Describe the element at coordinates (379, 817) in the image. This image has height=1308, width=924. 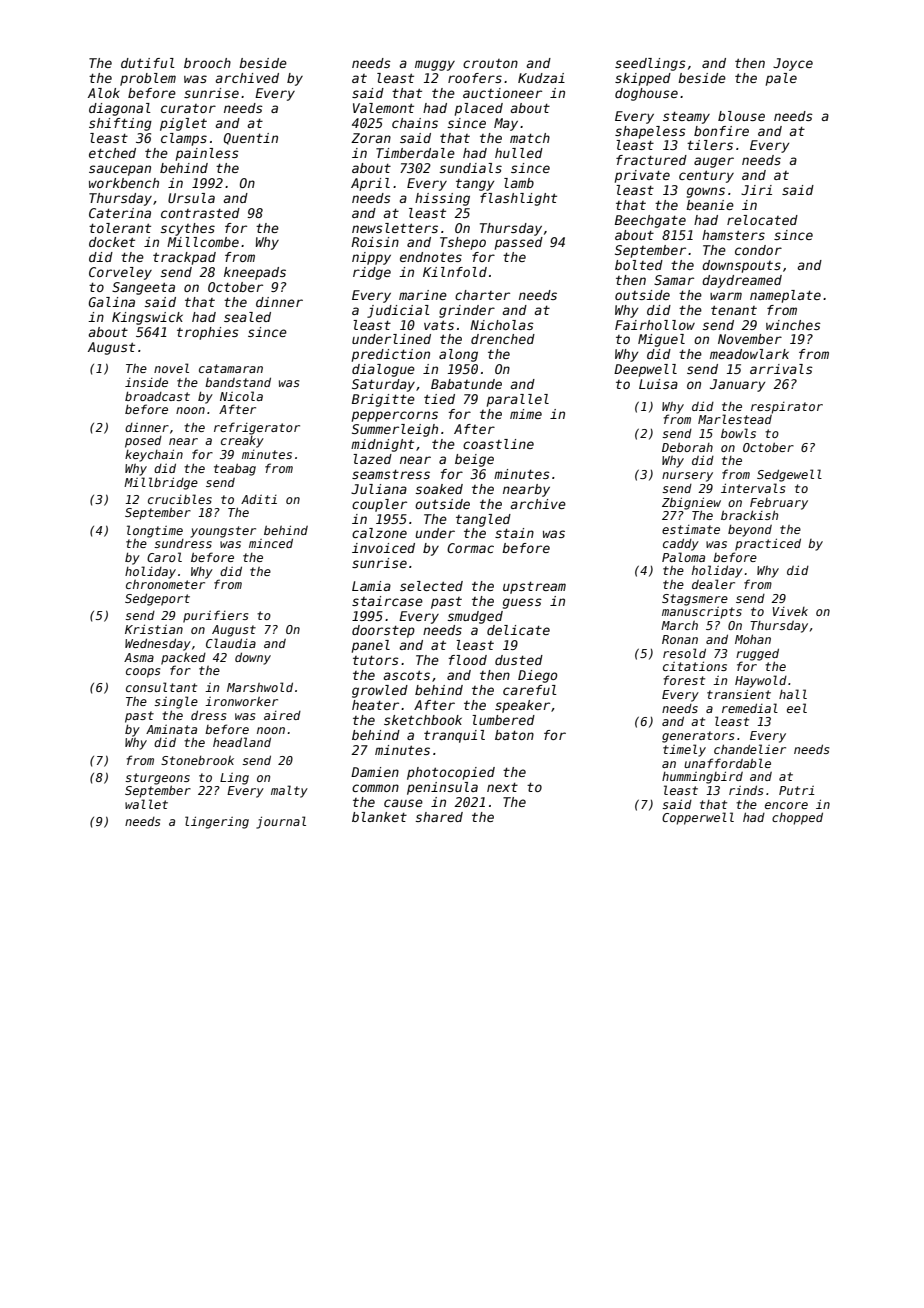
I see `blanket` at that location.
